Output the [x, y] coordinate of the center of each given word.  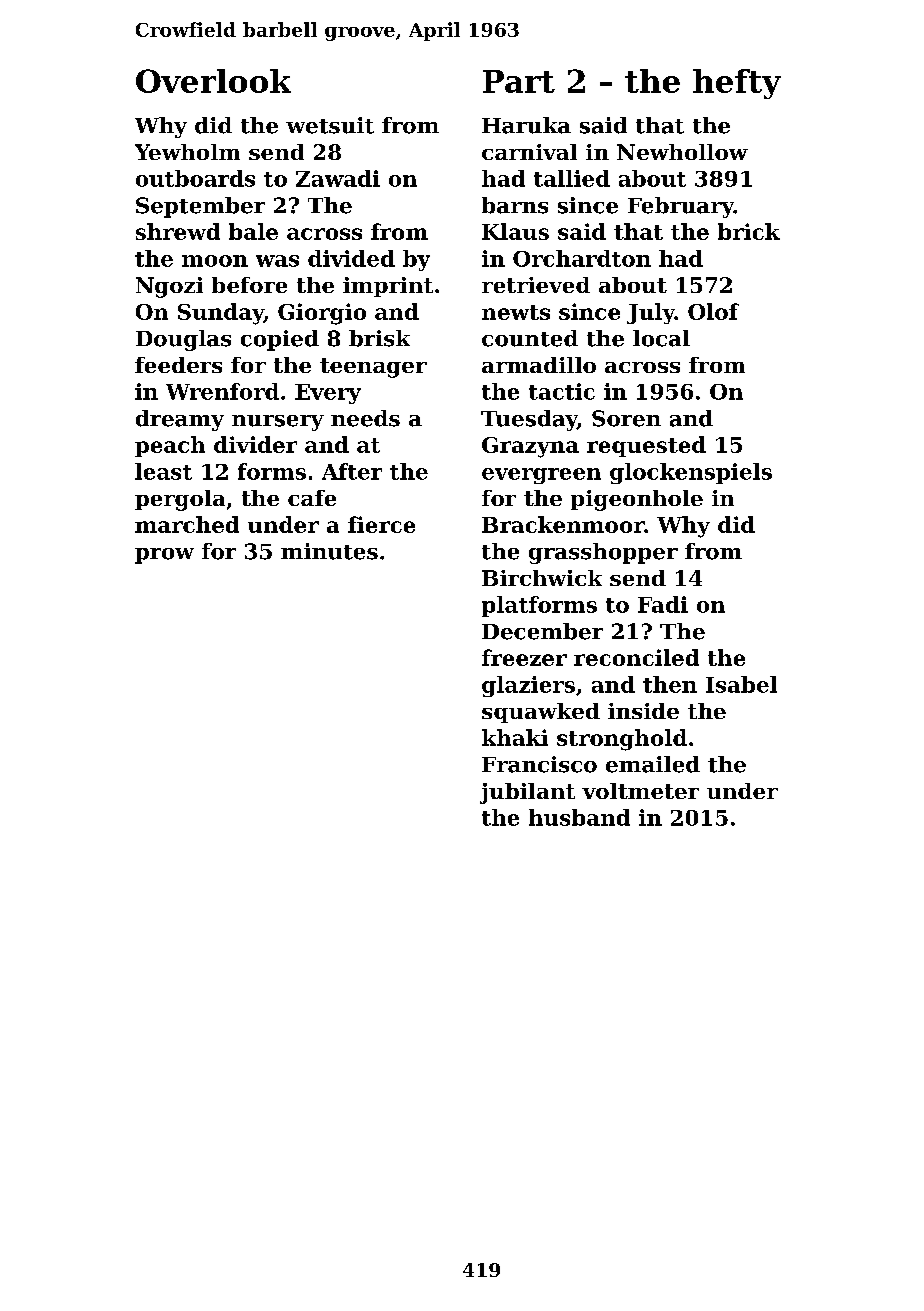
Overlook [213, 81]
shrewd [178, 231]
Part [519, 81]
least [163, 471]
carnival [529, 152]
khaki [515, 737]
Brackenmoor [563, 524]
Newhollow [682, 152]
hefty [737, 84]
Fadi [663, 604]
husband [579, 817]
